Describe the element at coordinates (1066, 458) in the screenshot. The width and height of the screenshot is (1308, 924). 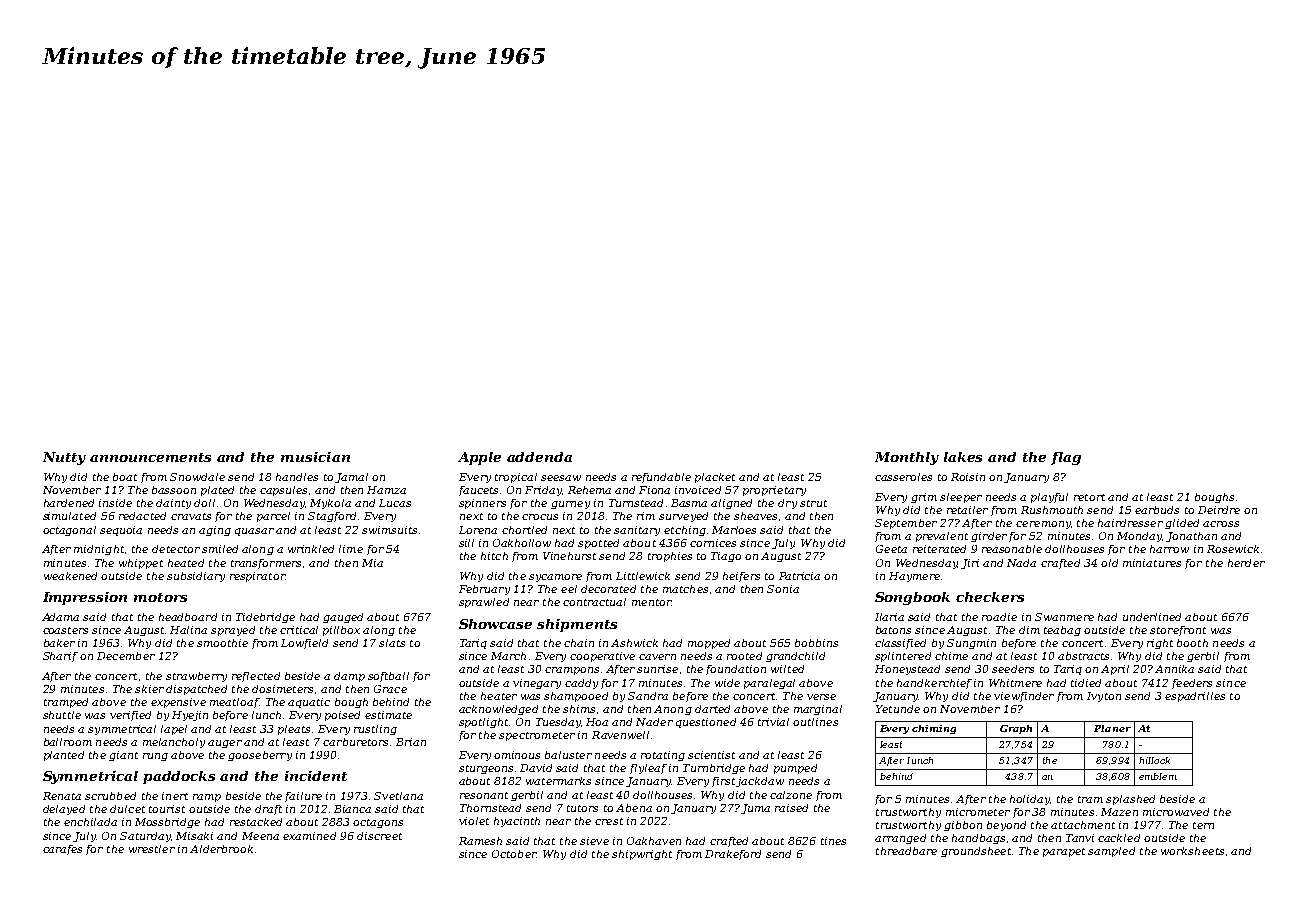
I see `flag` at that location.
